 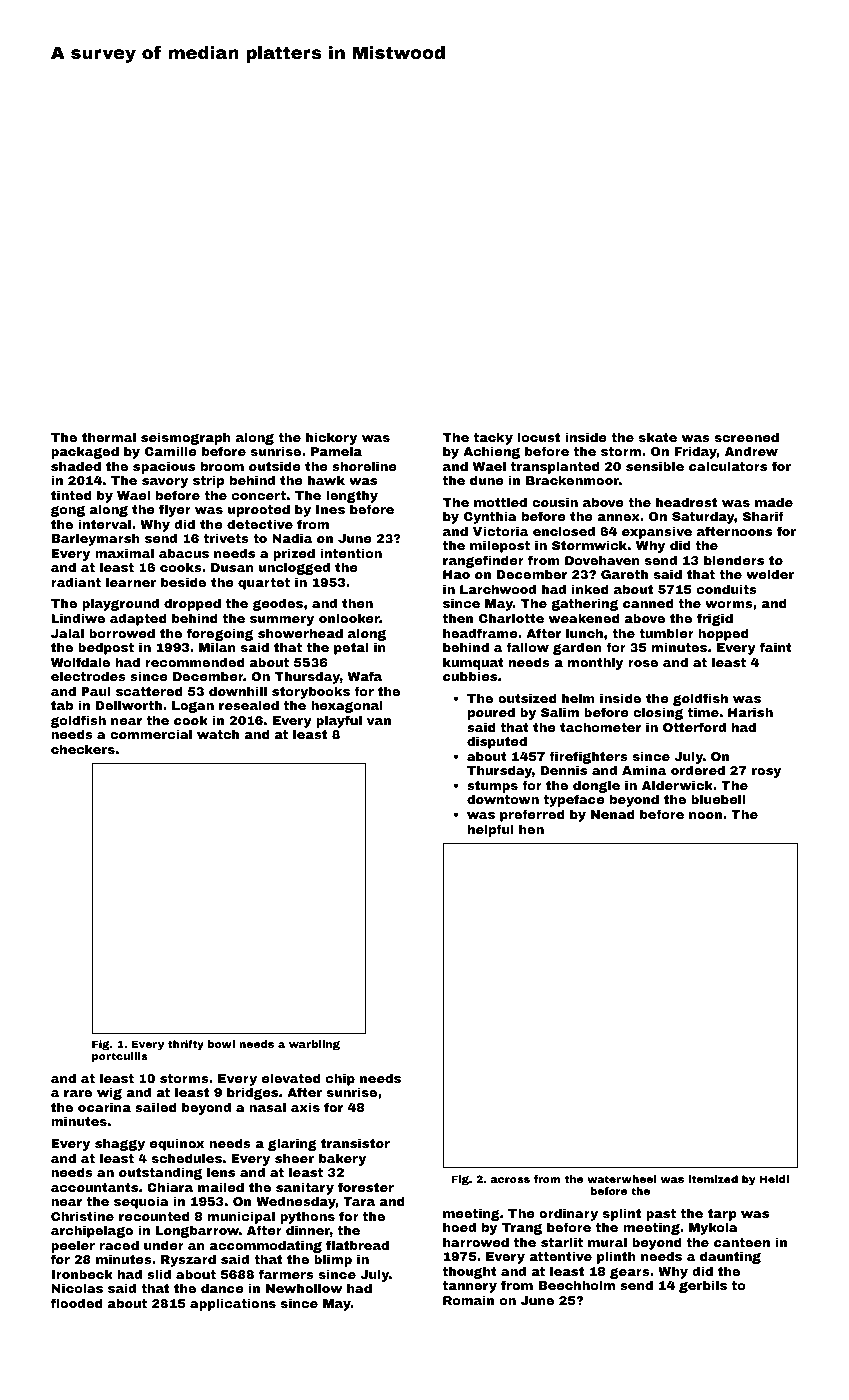 I want to click on helpful, so click(x=491, y=830).
